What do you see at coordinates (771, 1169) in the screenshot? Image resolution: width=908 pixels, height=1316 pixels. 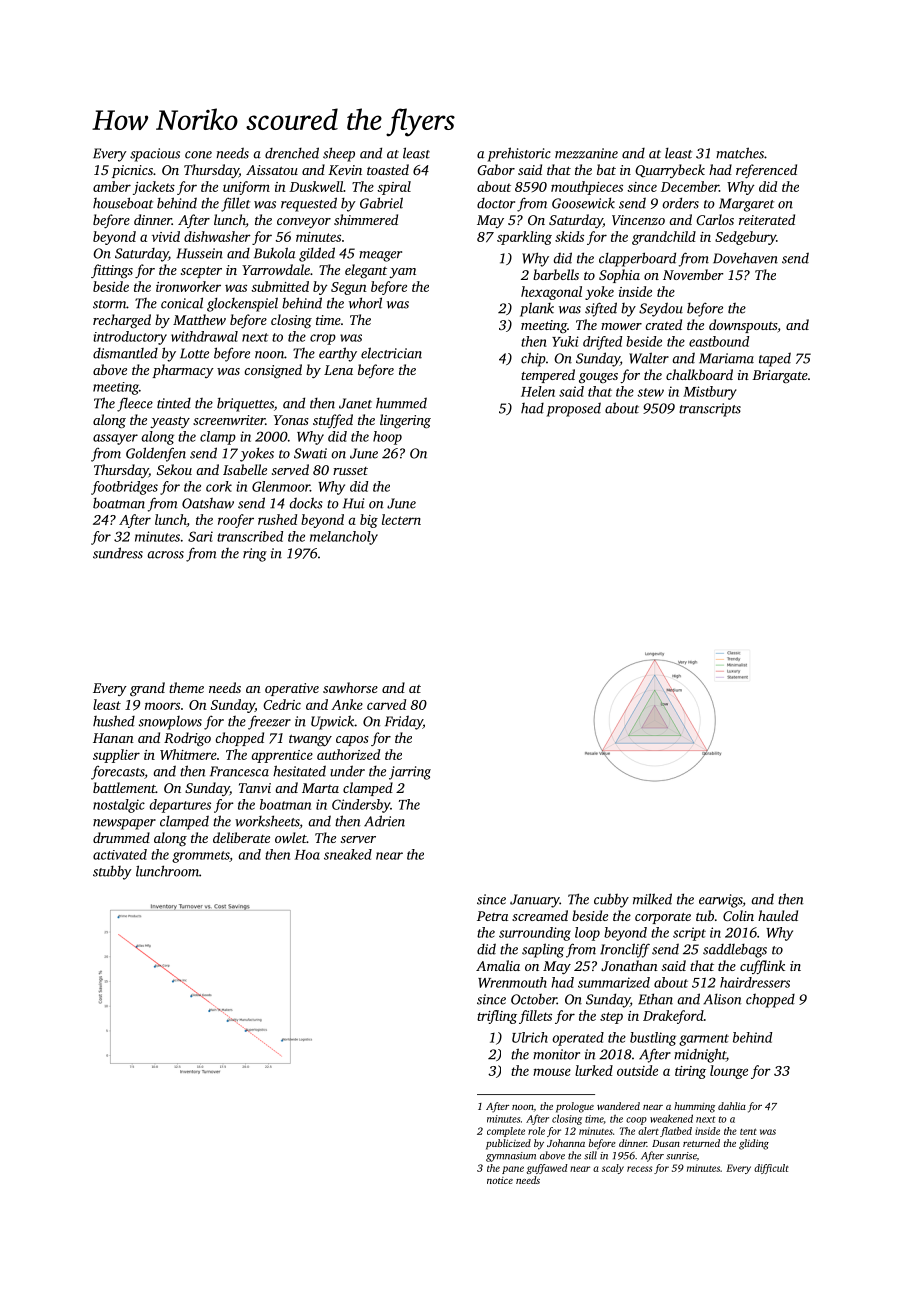 I see `difficult` at bounding box center [771, 1169].
